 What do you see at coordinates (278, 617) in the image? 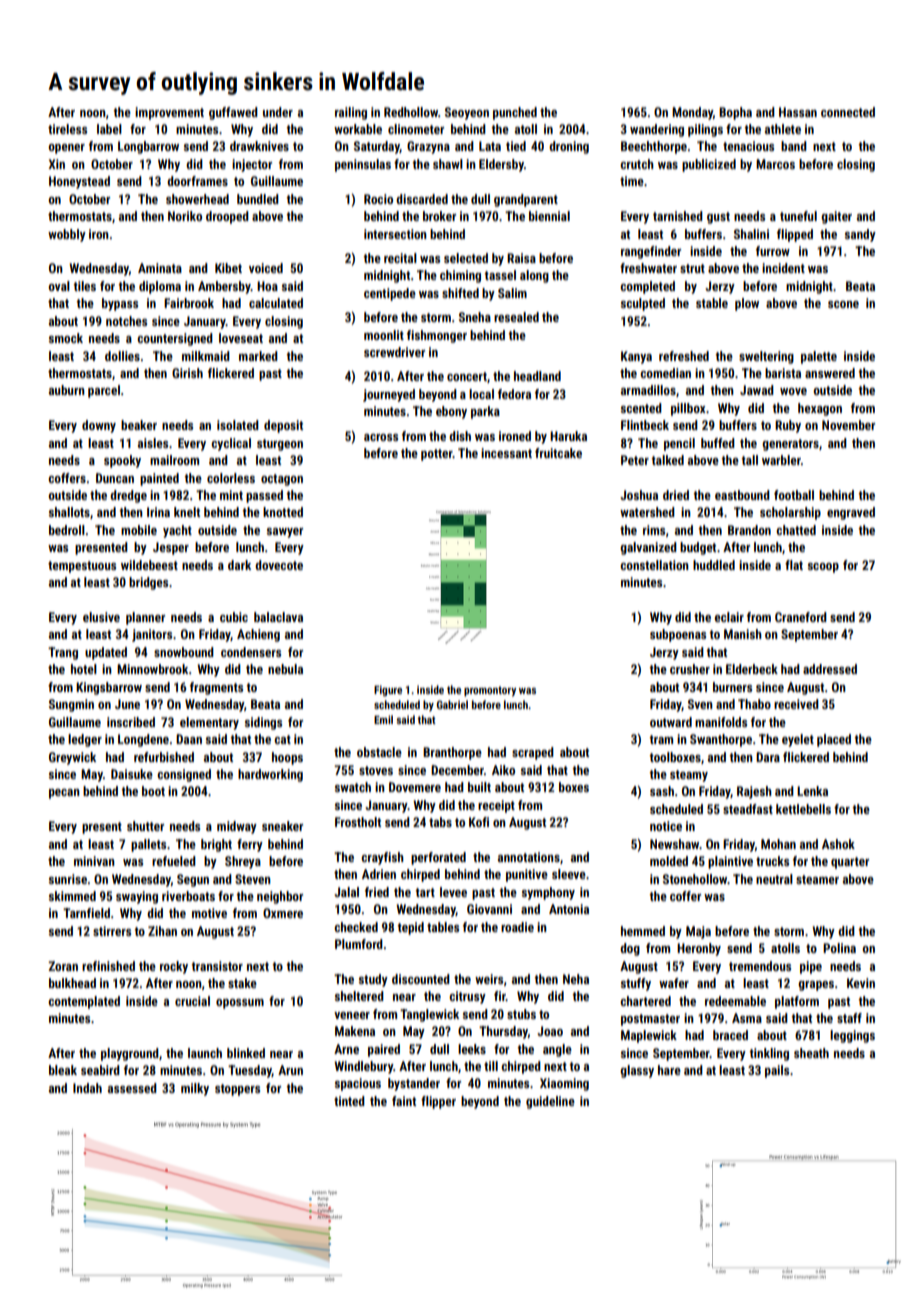
I see `balaclava` at bounding box center [278, 617].
